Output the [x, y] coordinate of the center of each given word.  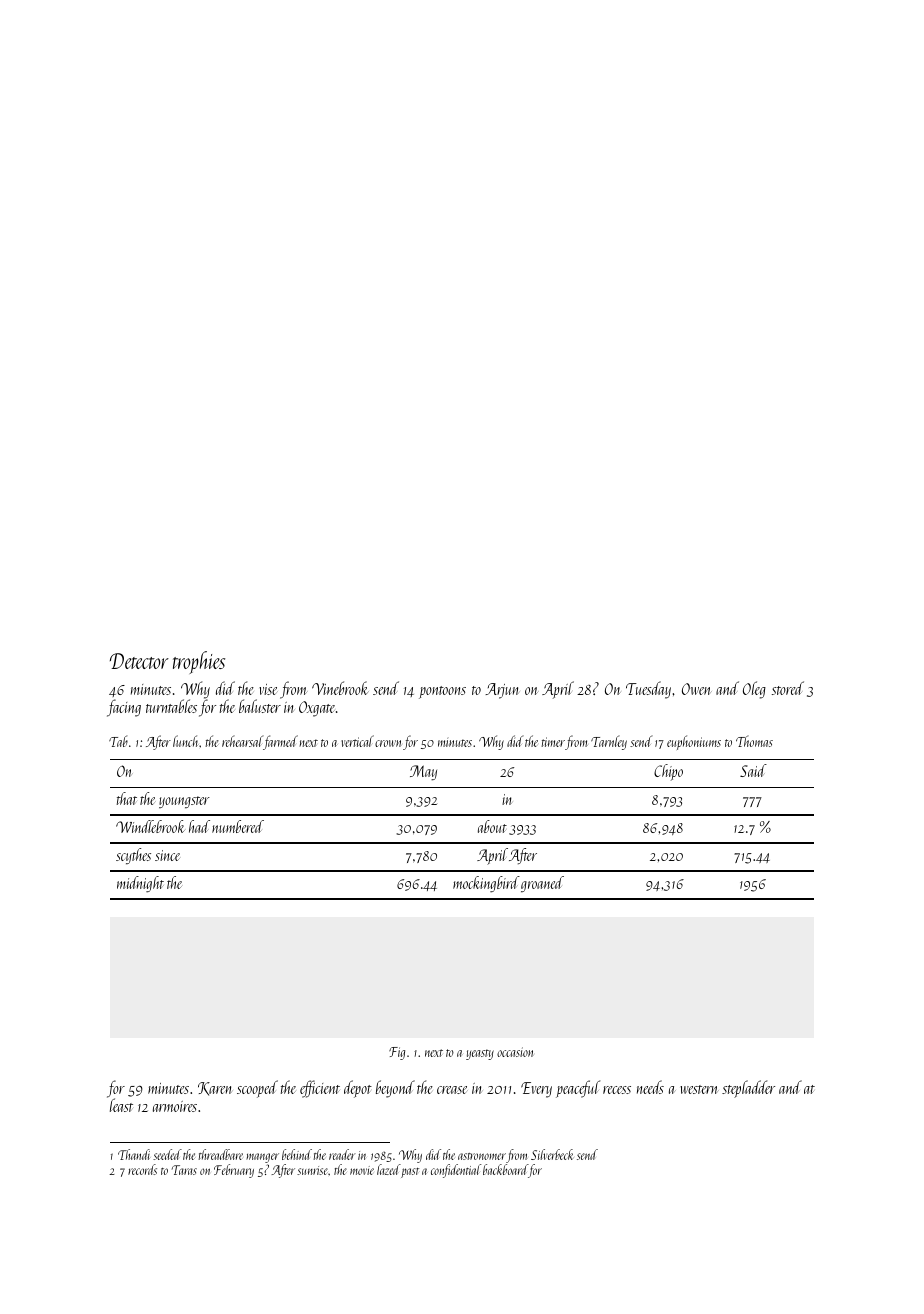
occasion [515, 1052]
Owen [697, 689]
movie [362, 1170]
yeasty [480, 1054]
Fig [397, 1053]
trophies [199, 662]
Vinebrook [340, 688]
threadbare [220, 1154]
